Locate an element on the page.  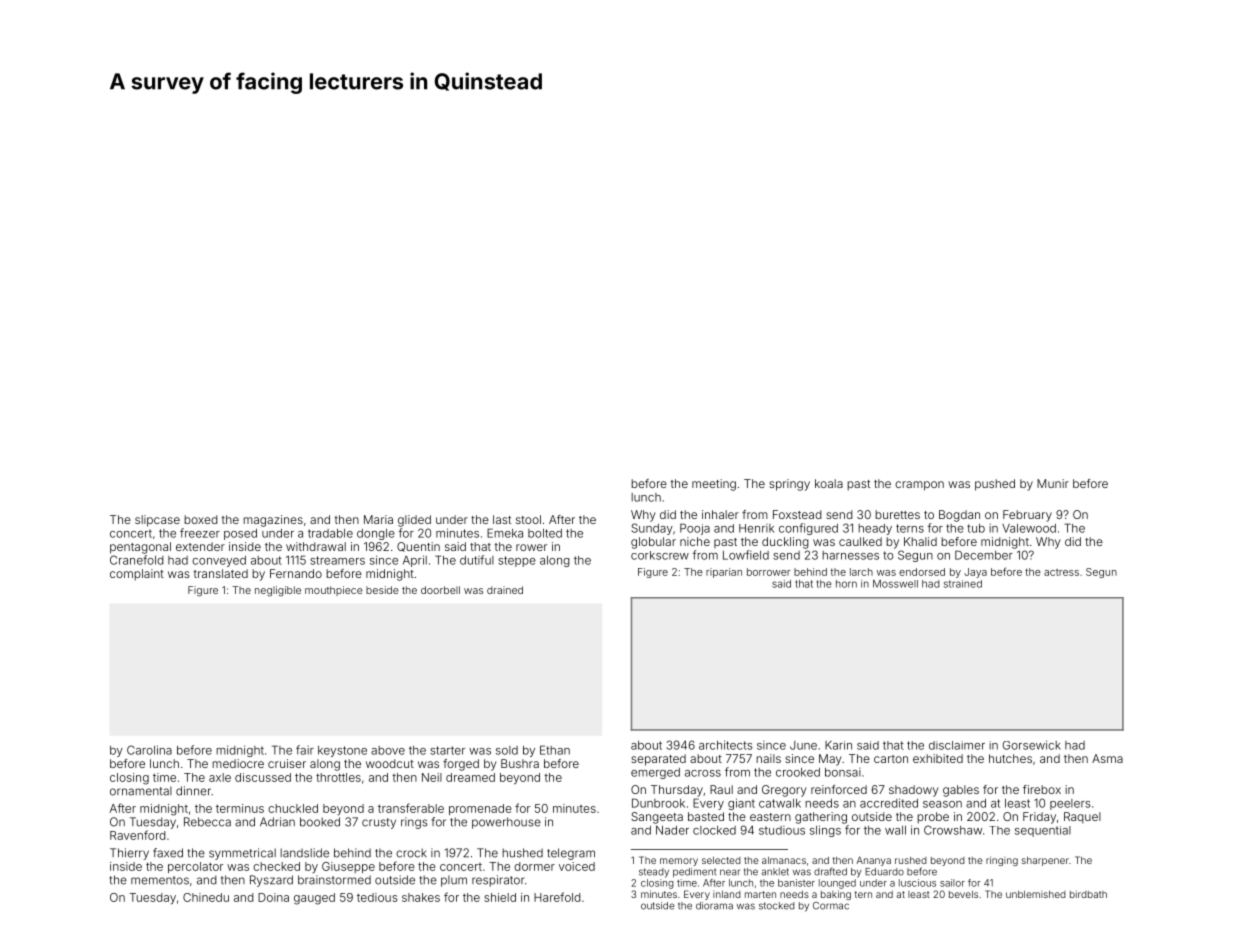
meeting is located at coordinates (714, 485).
